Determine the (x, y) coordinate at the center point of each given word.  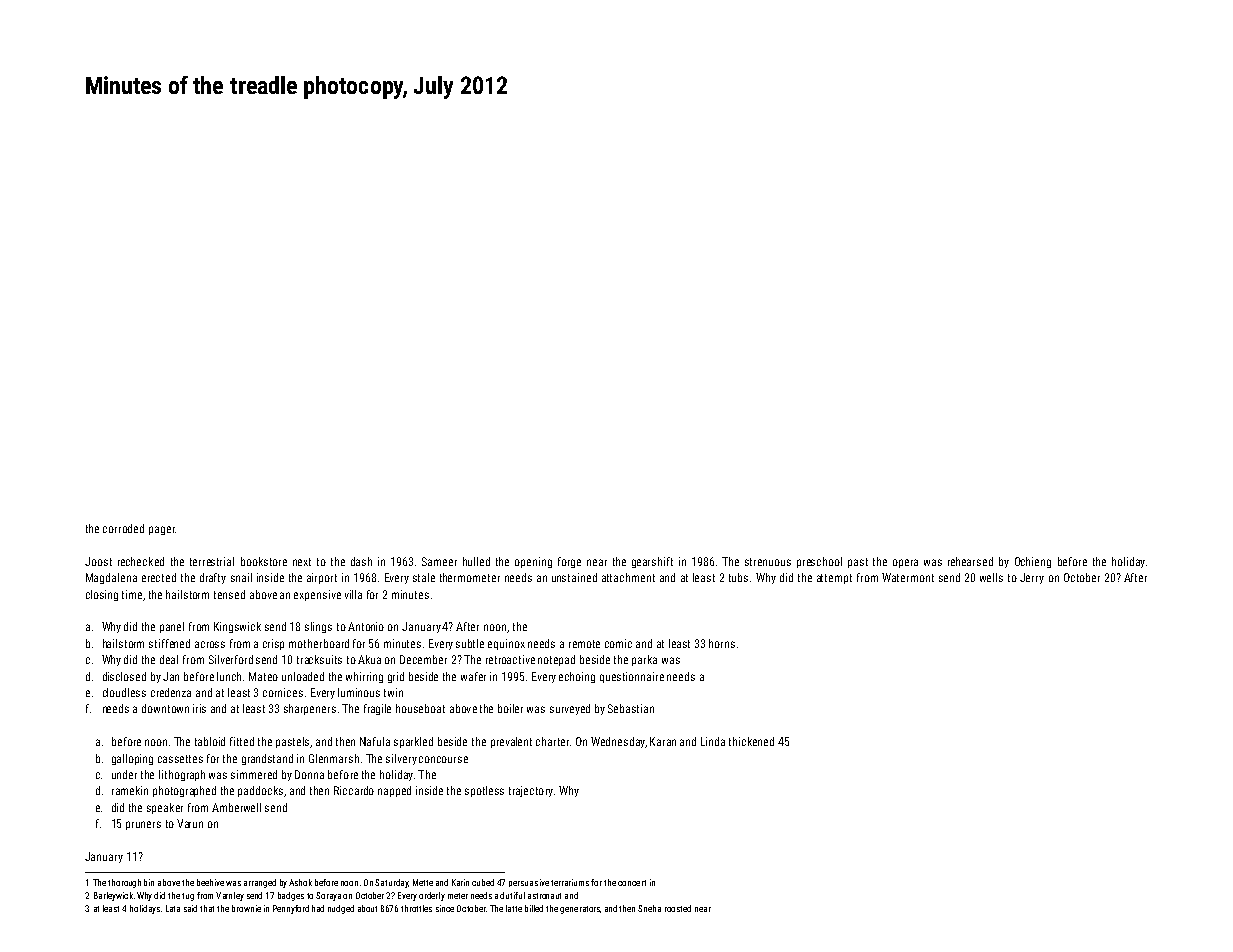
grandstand (267, 759)
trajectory (531, 791)
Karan (663, 741)
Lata (173, 908)
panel (172, 627)
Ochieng (1033, 562)
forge (569, 562)
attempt (834, 579)
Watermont (908, 577)
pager (162, 530)
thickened (751, 741)
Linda (713, 741)
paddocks (260, 791)
